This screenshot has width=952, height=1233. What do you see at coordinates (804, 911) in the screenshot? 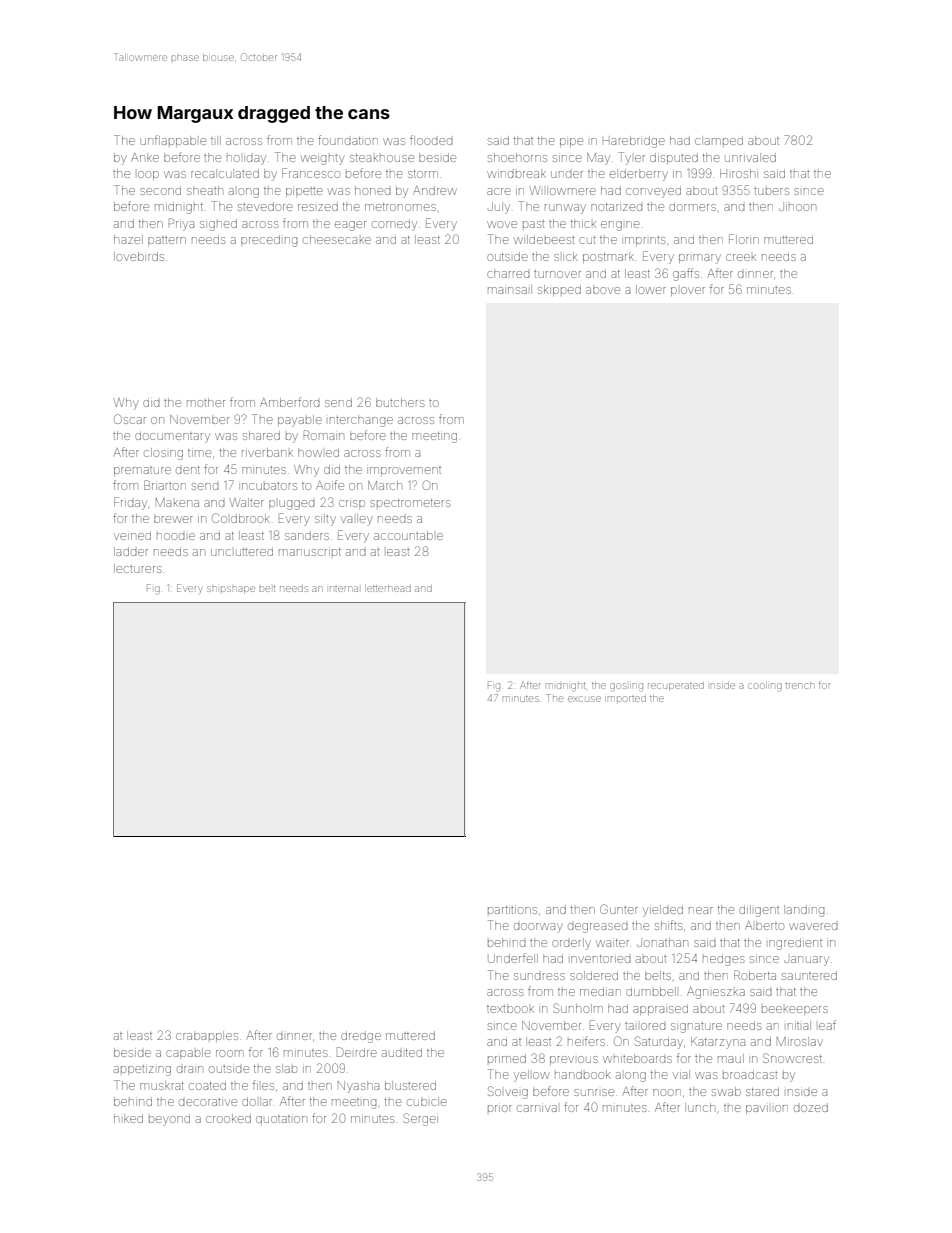
I see `landing` at bounding box center [804, 911].
